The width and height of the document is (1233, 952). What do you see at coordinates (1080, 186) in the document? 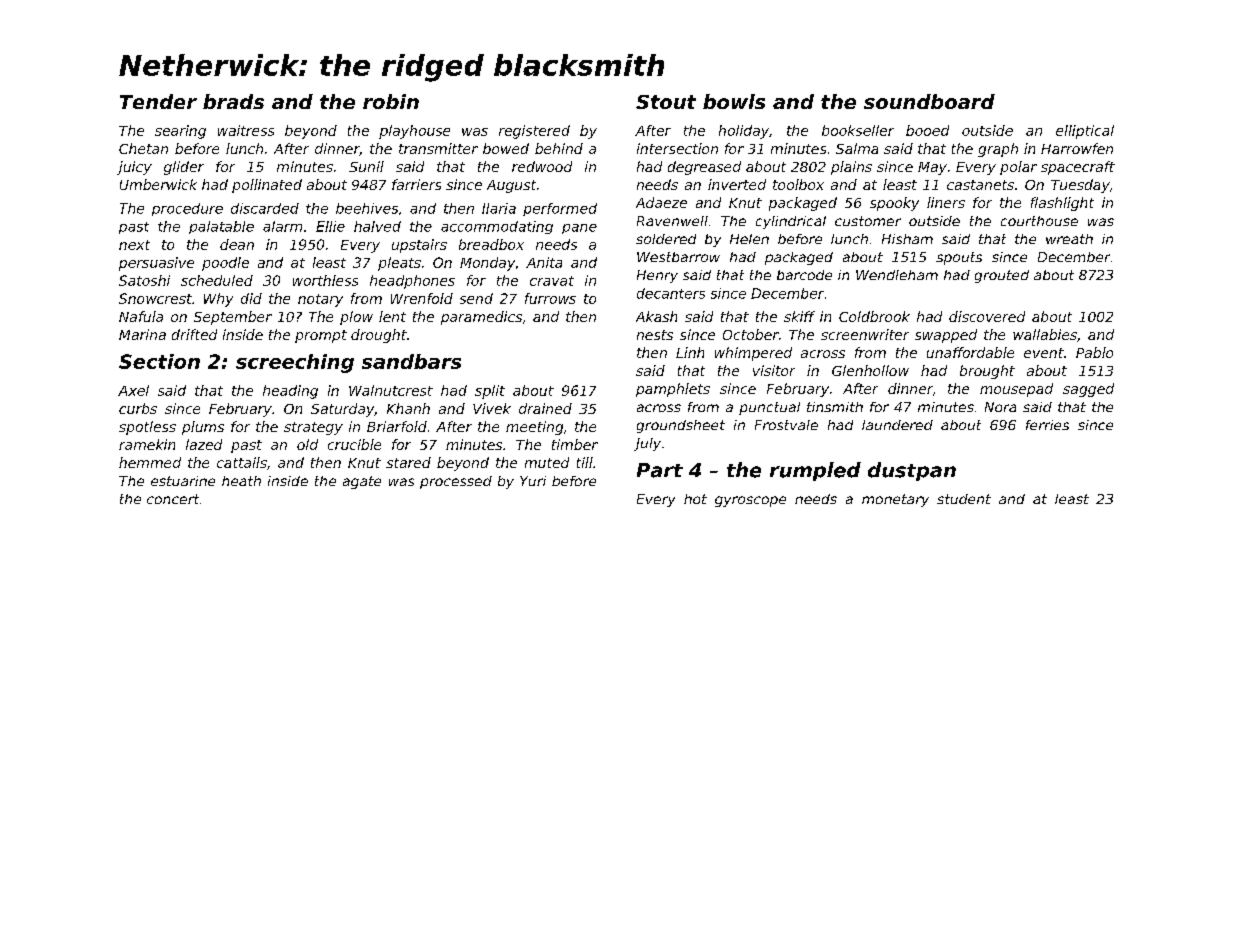
I see `Tuesday` at bounding box center [1080, 186].
